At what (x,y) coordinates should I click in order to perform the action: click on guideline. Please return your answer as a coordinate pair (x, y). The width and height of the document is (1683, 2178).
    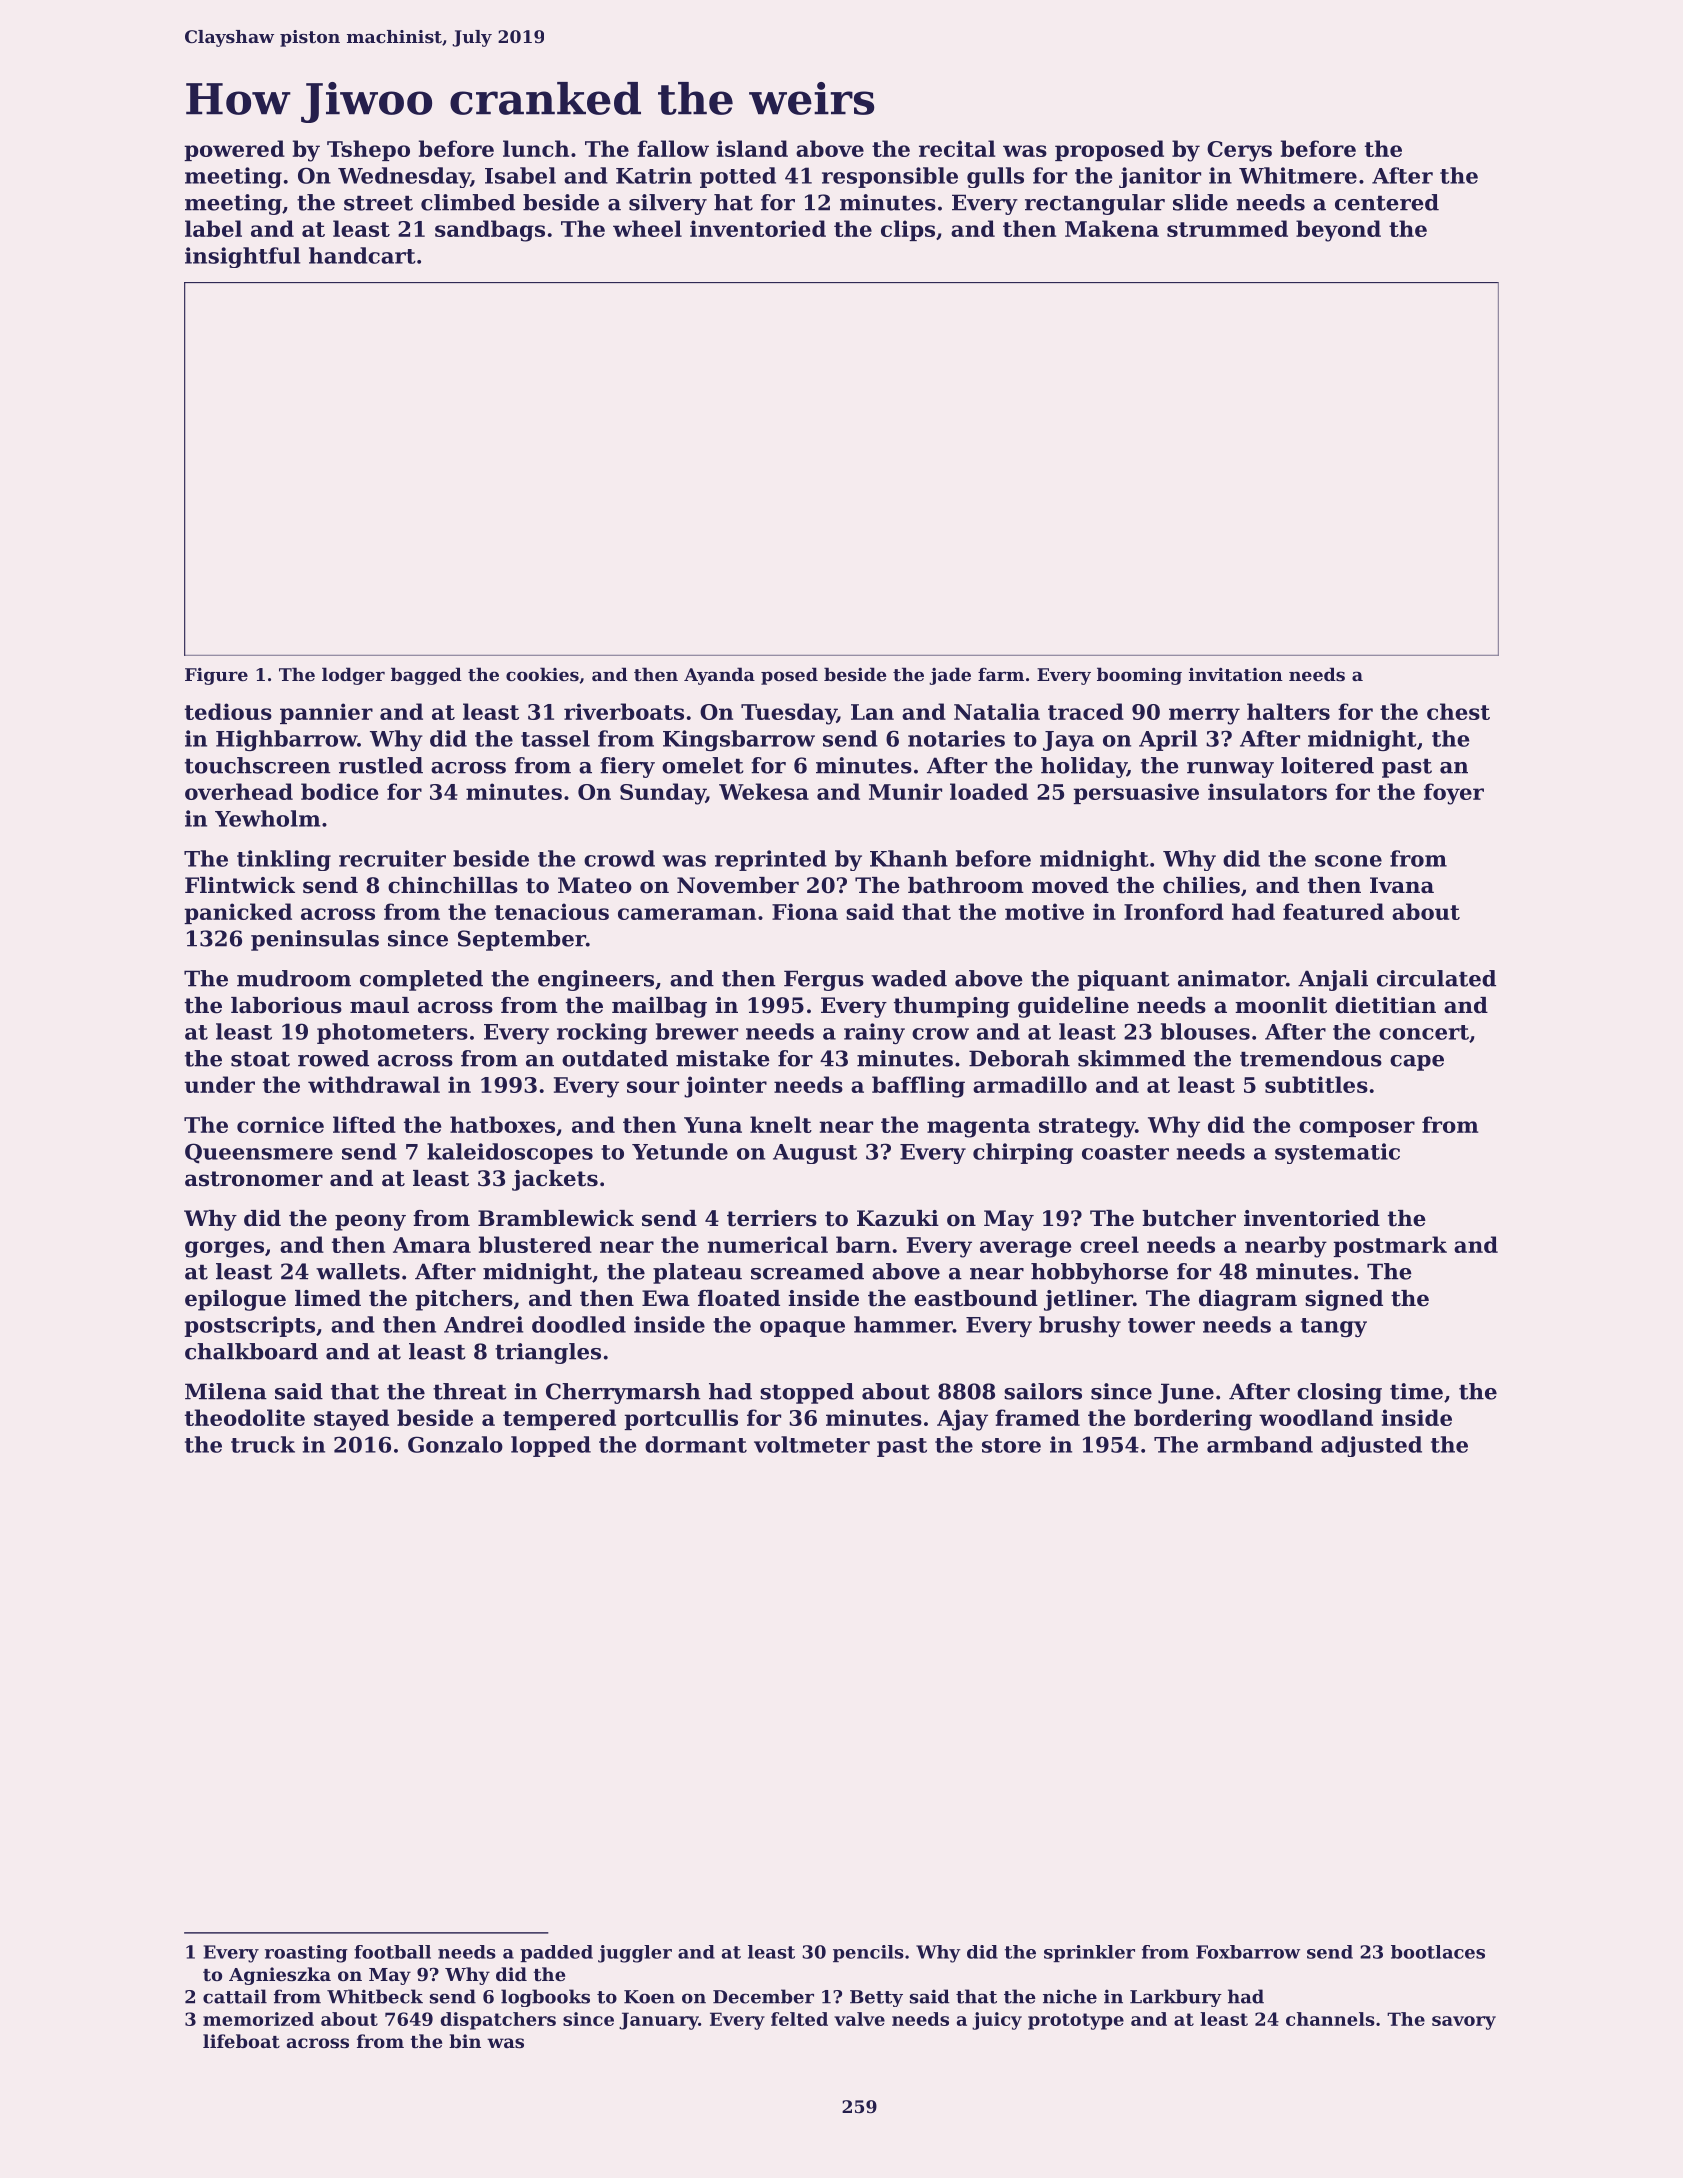
    Looking at the image, I should click on (1073, 1007).
